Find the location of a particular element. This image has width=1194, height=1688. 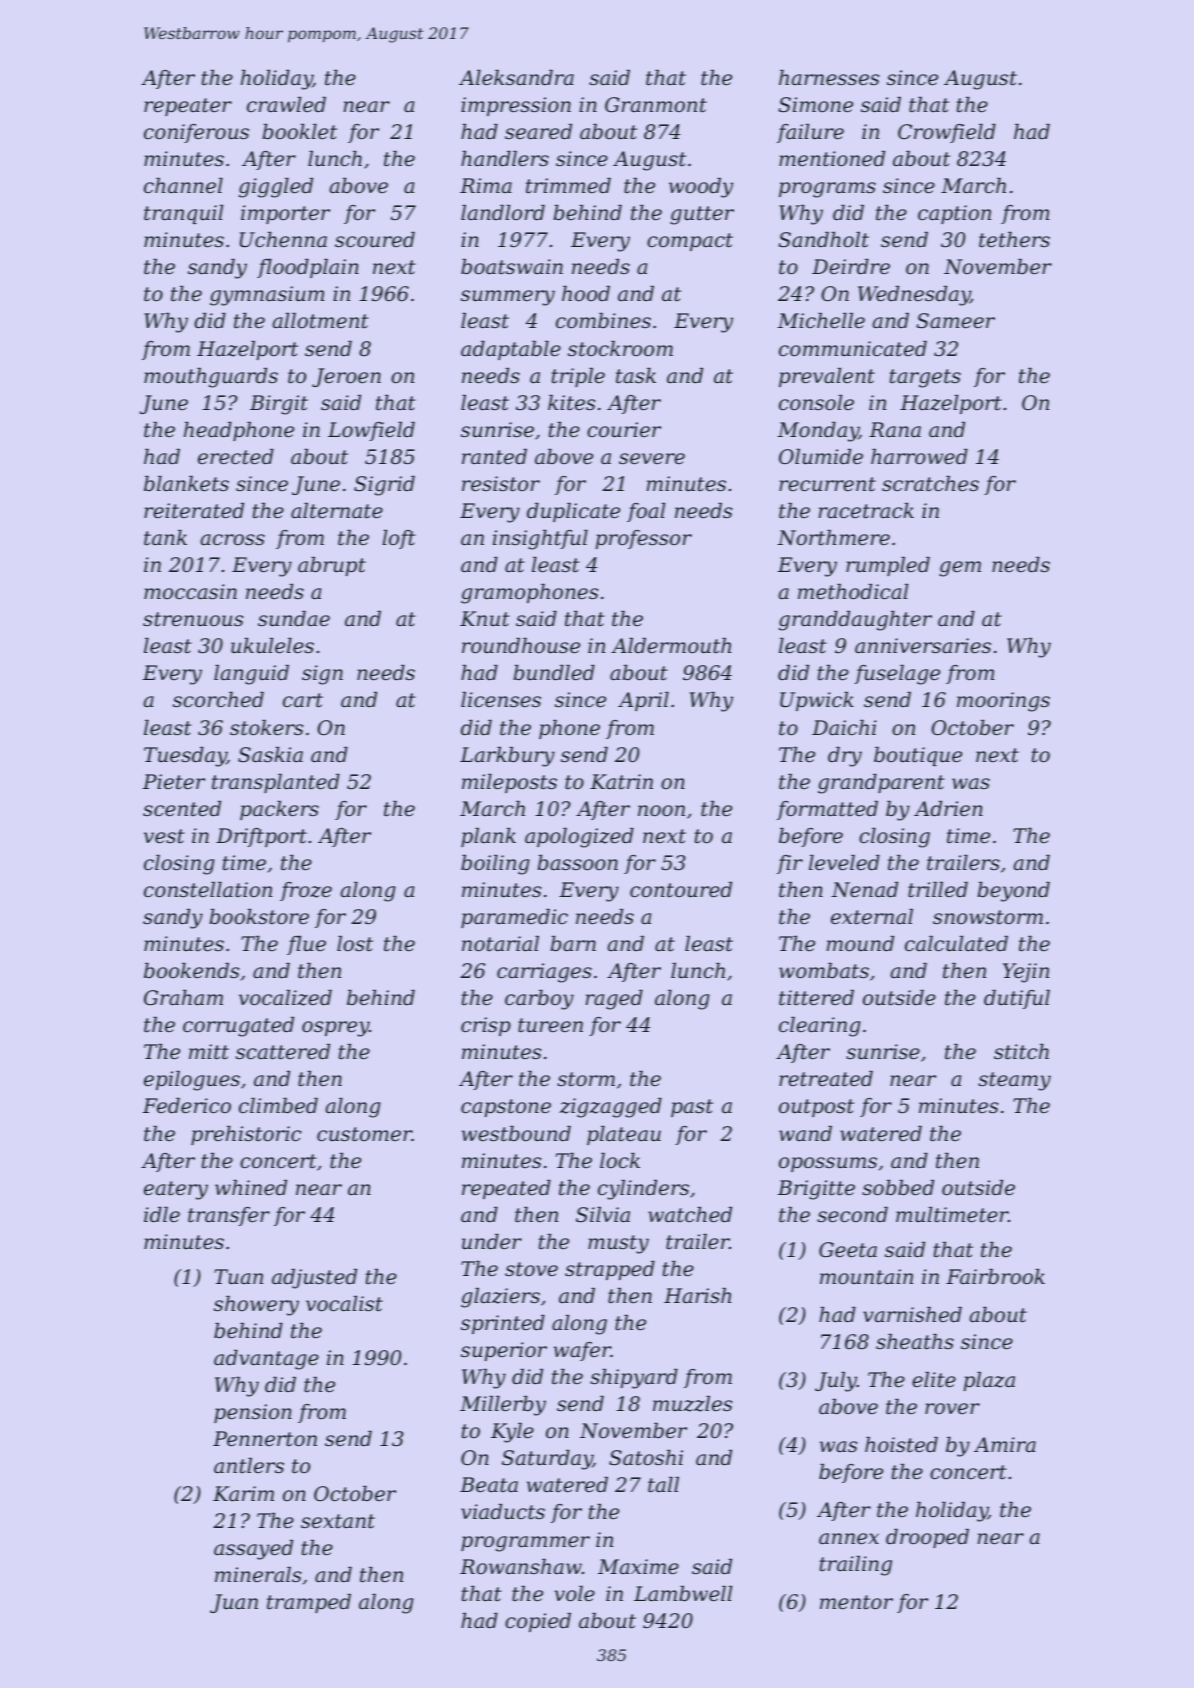

Juan is located at coordinates (234, 1603).
